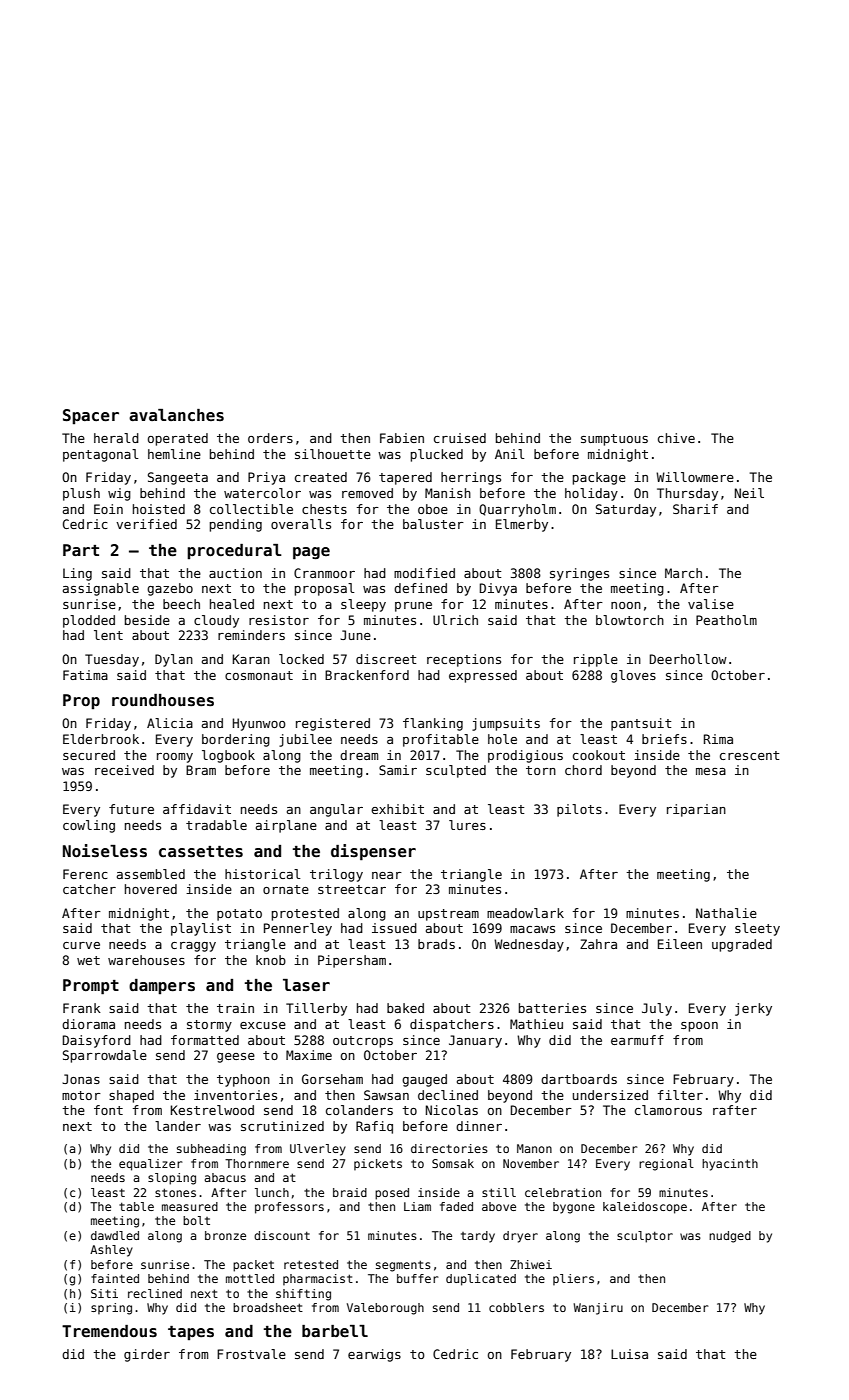 The image size is (849, 1400). Describe the element at coordinates (573, 1280) in the page. I see `pliers` at that location.
